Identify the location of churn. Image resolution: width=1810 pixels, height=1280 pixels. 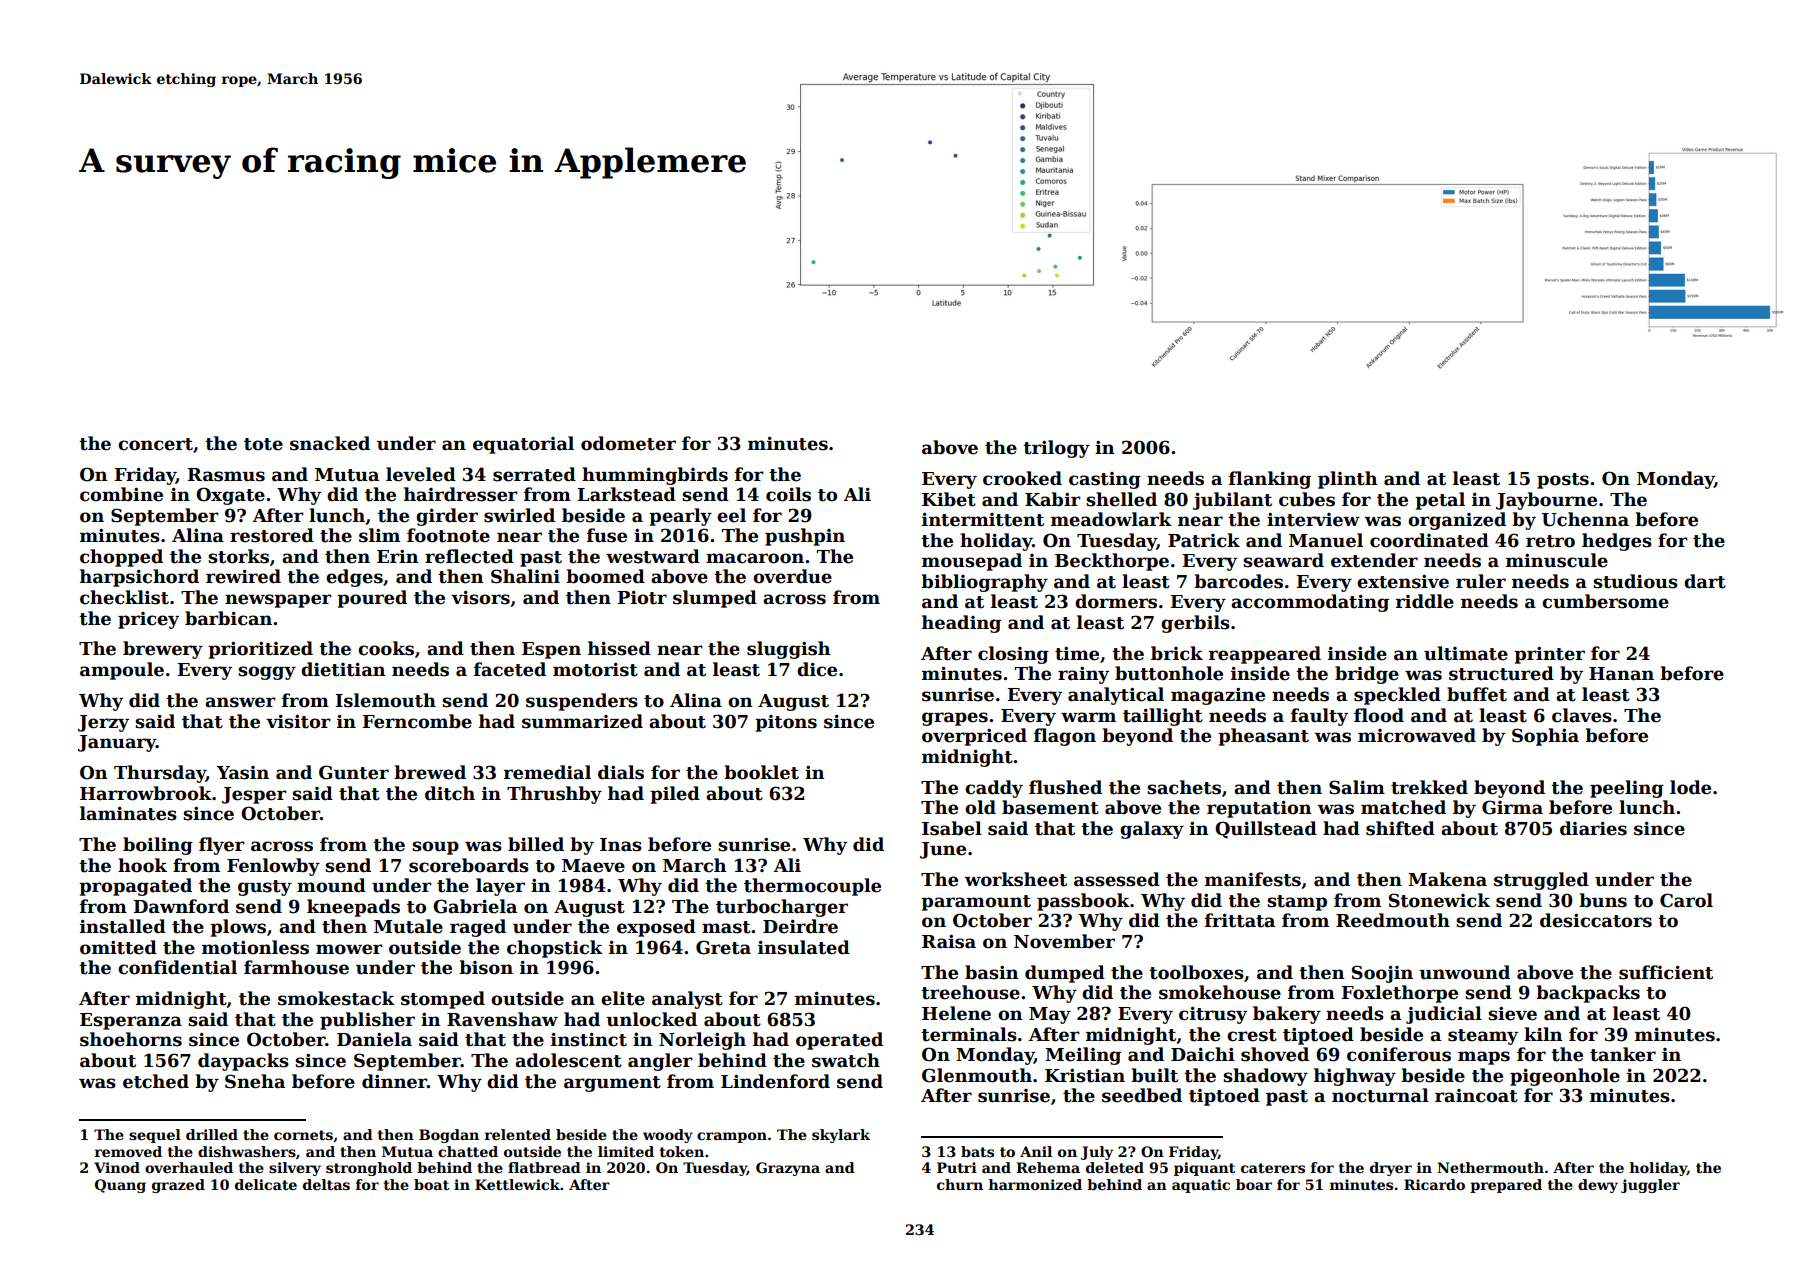
(960, 1184).
